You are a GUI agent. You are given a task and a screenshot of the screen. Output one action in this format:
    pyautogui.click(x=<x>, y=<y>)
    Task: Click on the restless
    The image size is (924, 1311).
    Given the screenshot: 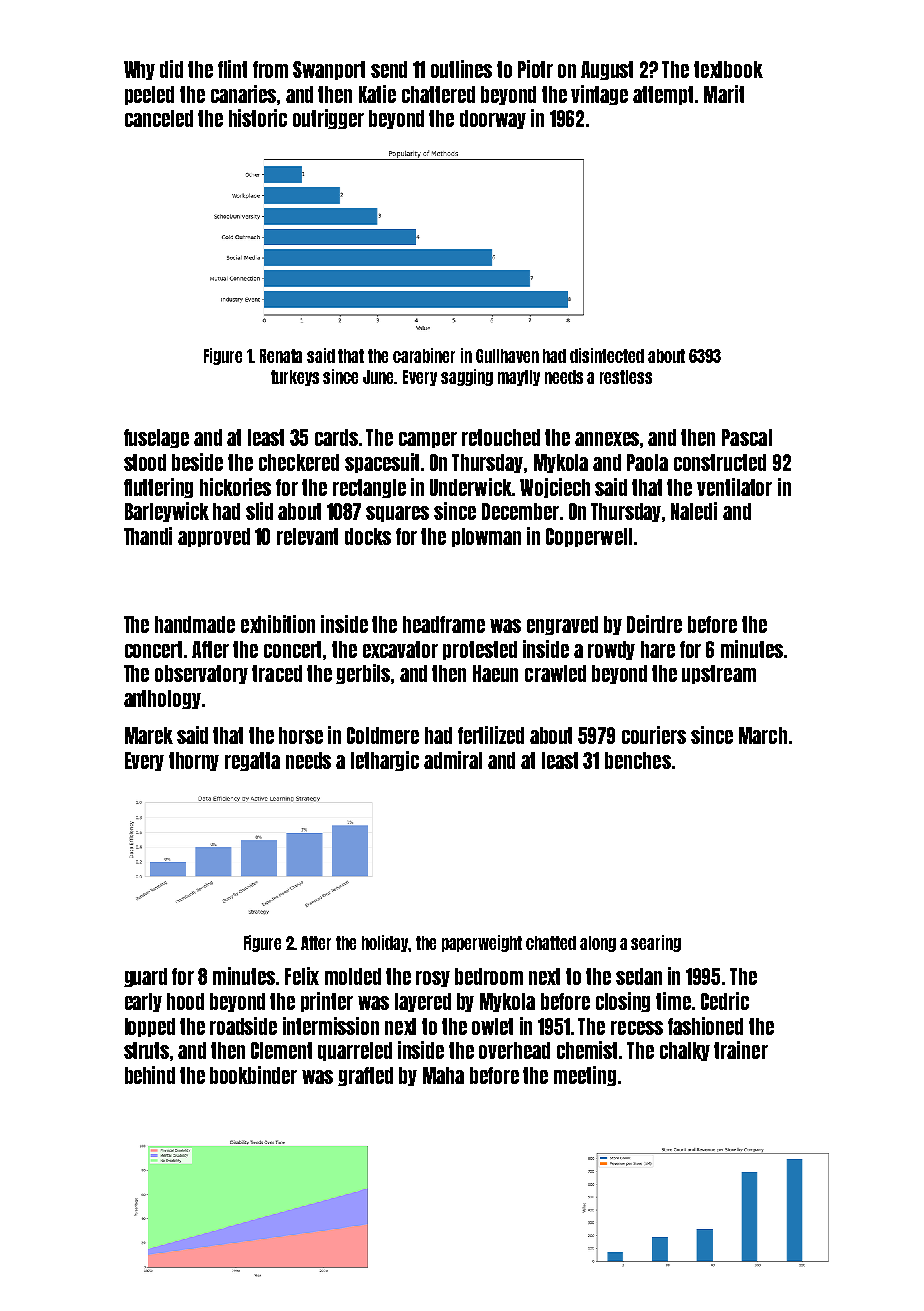 What is the action you would take?
    pyautogui.click(x=626, y=377)
